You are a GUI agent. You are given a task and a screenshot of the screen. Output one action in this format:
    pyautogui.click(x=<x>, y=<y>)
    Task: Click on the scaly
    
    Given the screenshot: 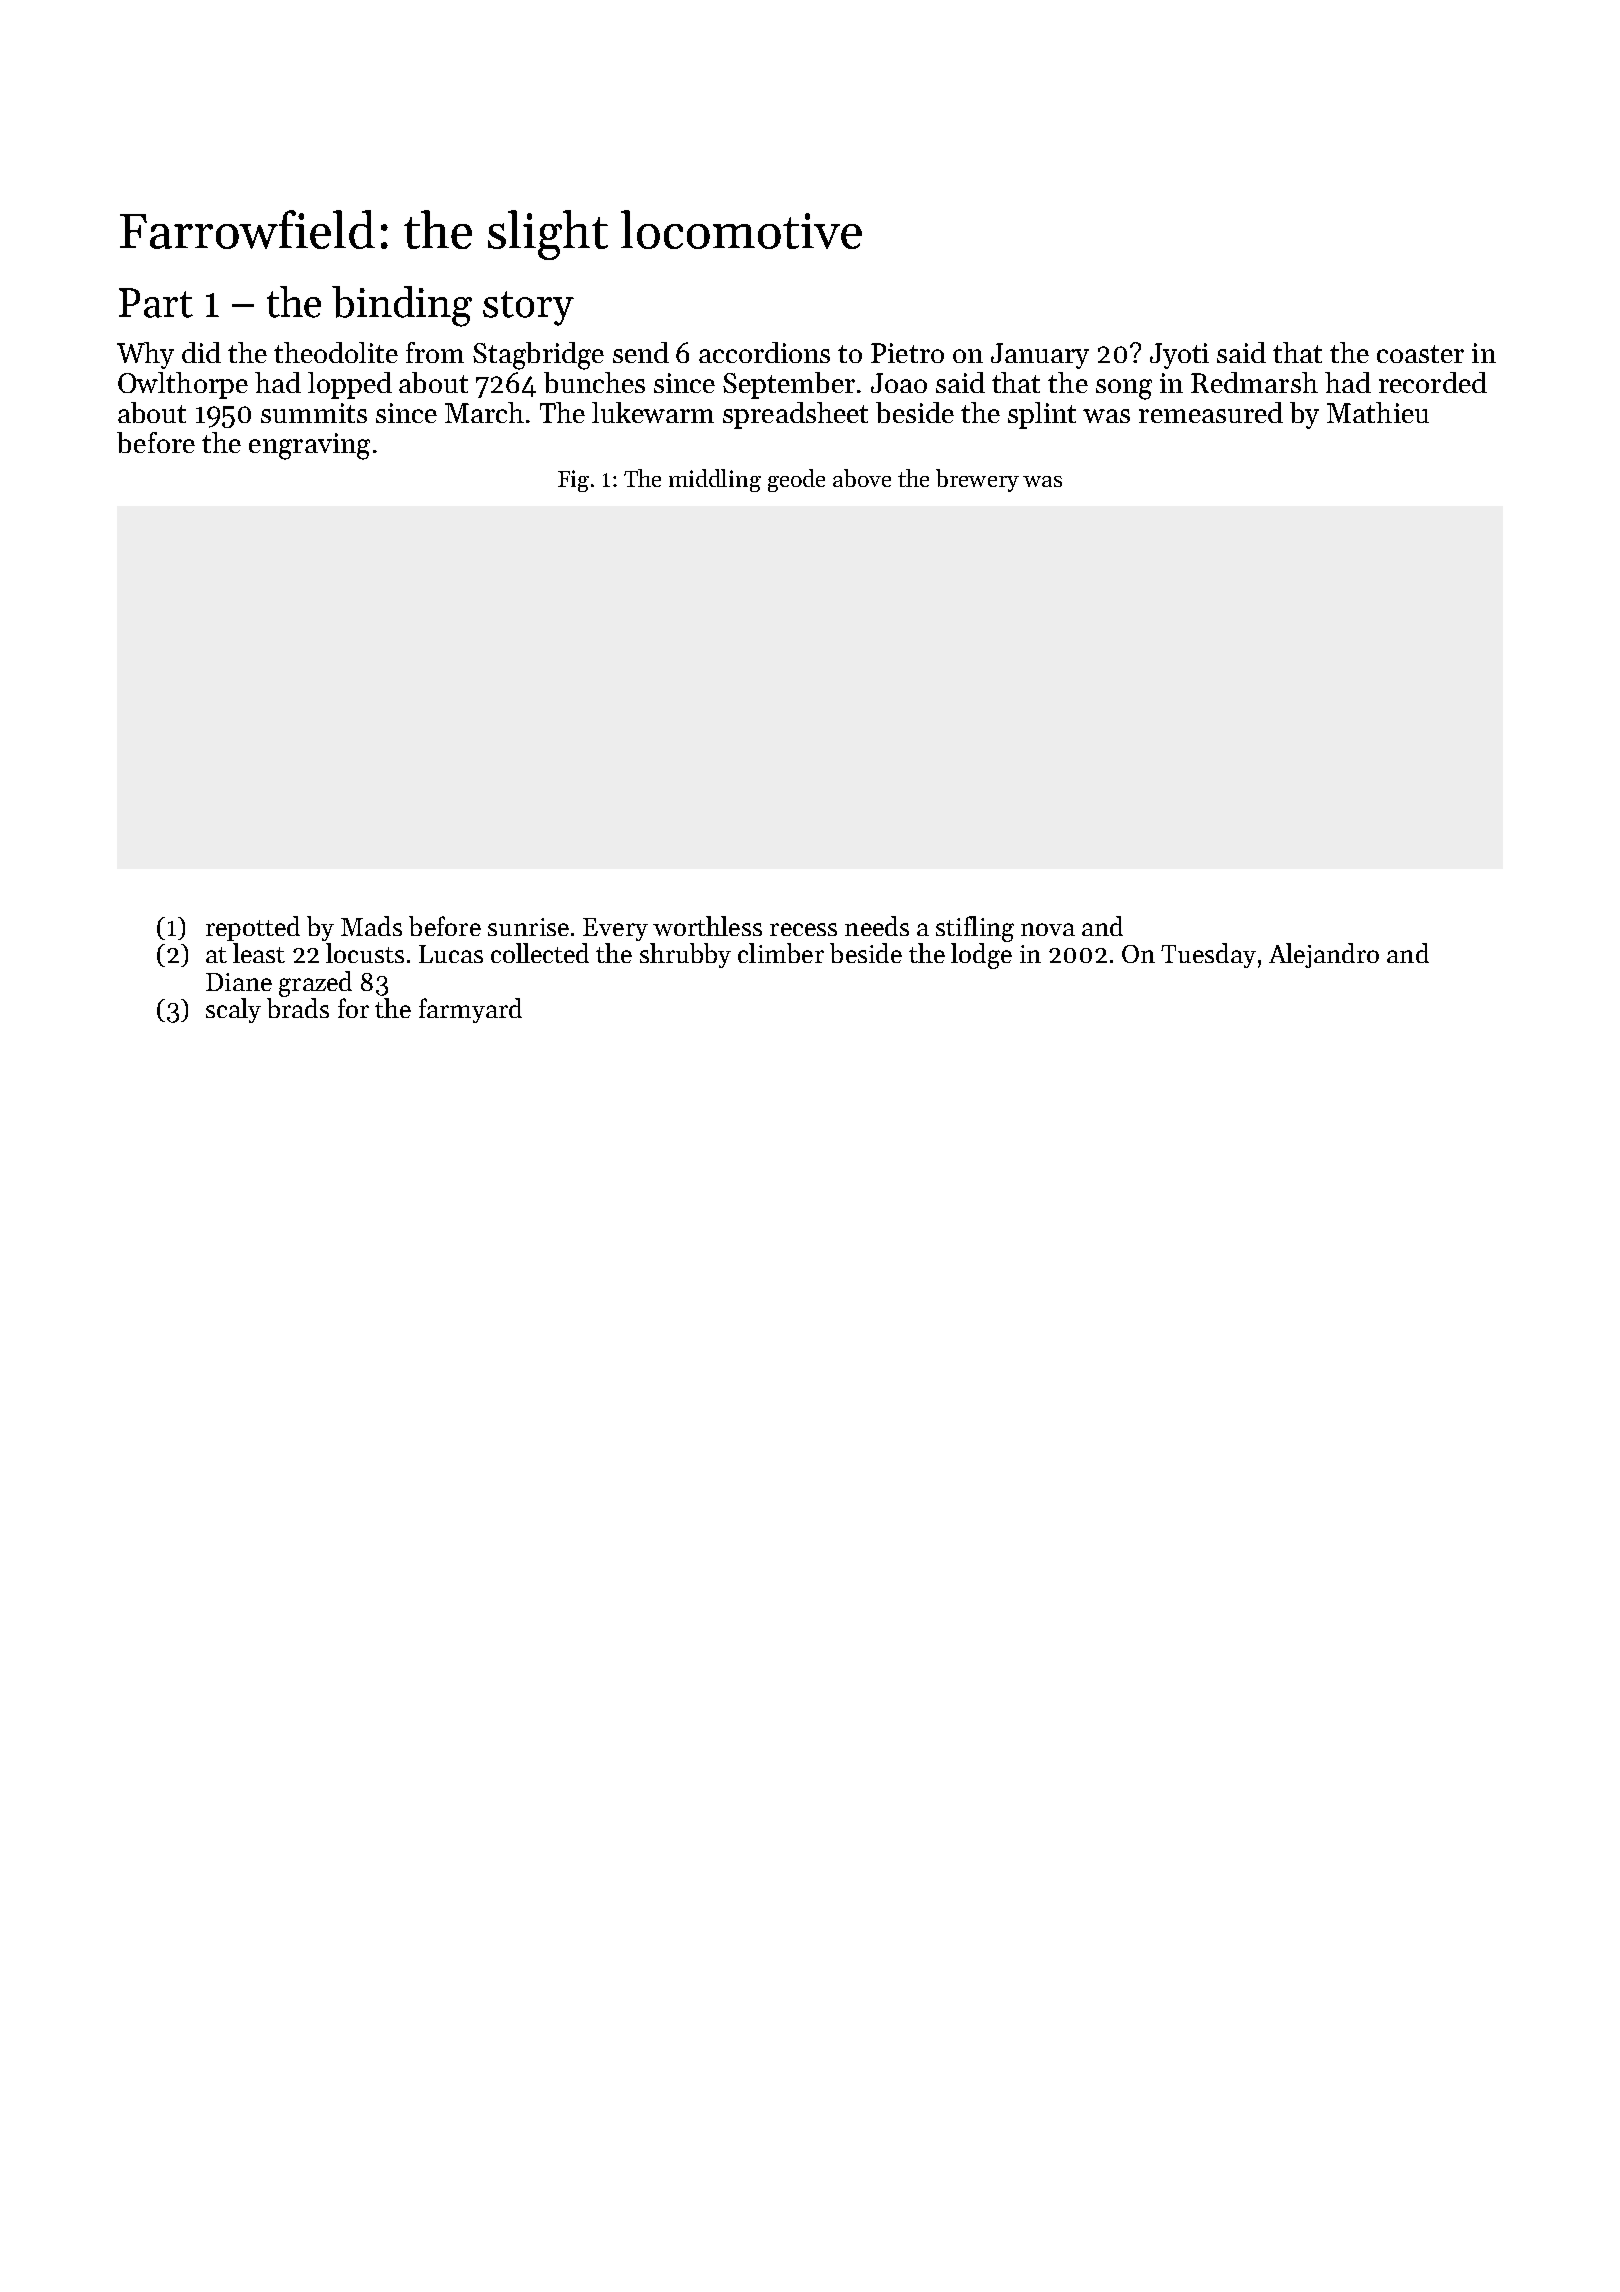 What is the action you would take?
    pyautogui.click(x=233, y=1010)
